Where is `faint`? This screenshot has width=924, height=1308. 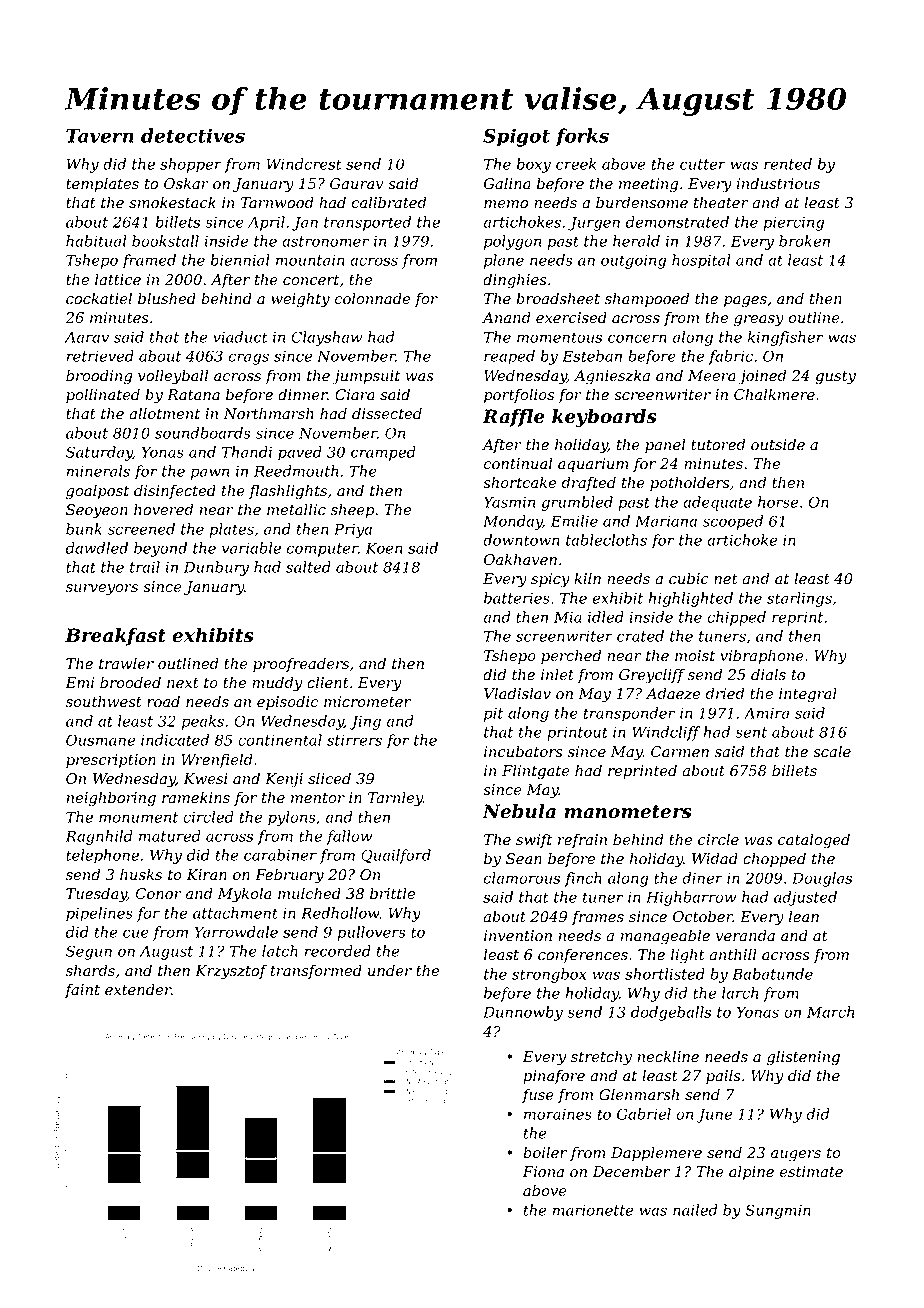
faint is located at coordinates (82, 990).
